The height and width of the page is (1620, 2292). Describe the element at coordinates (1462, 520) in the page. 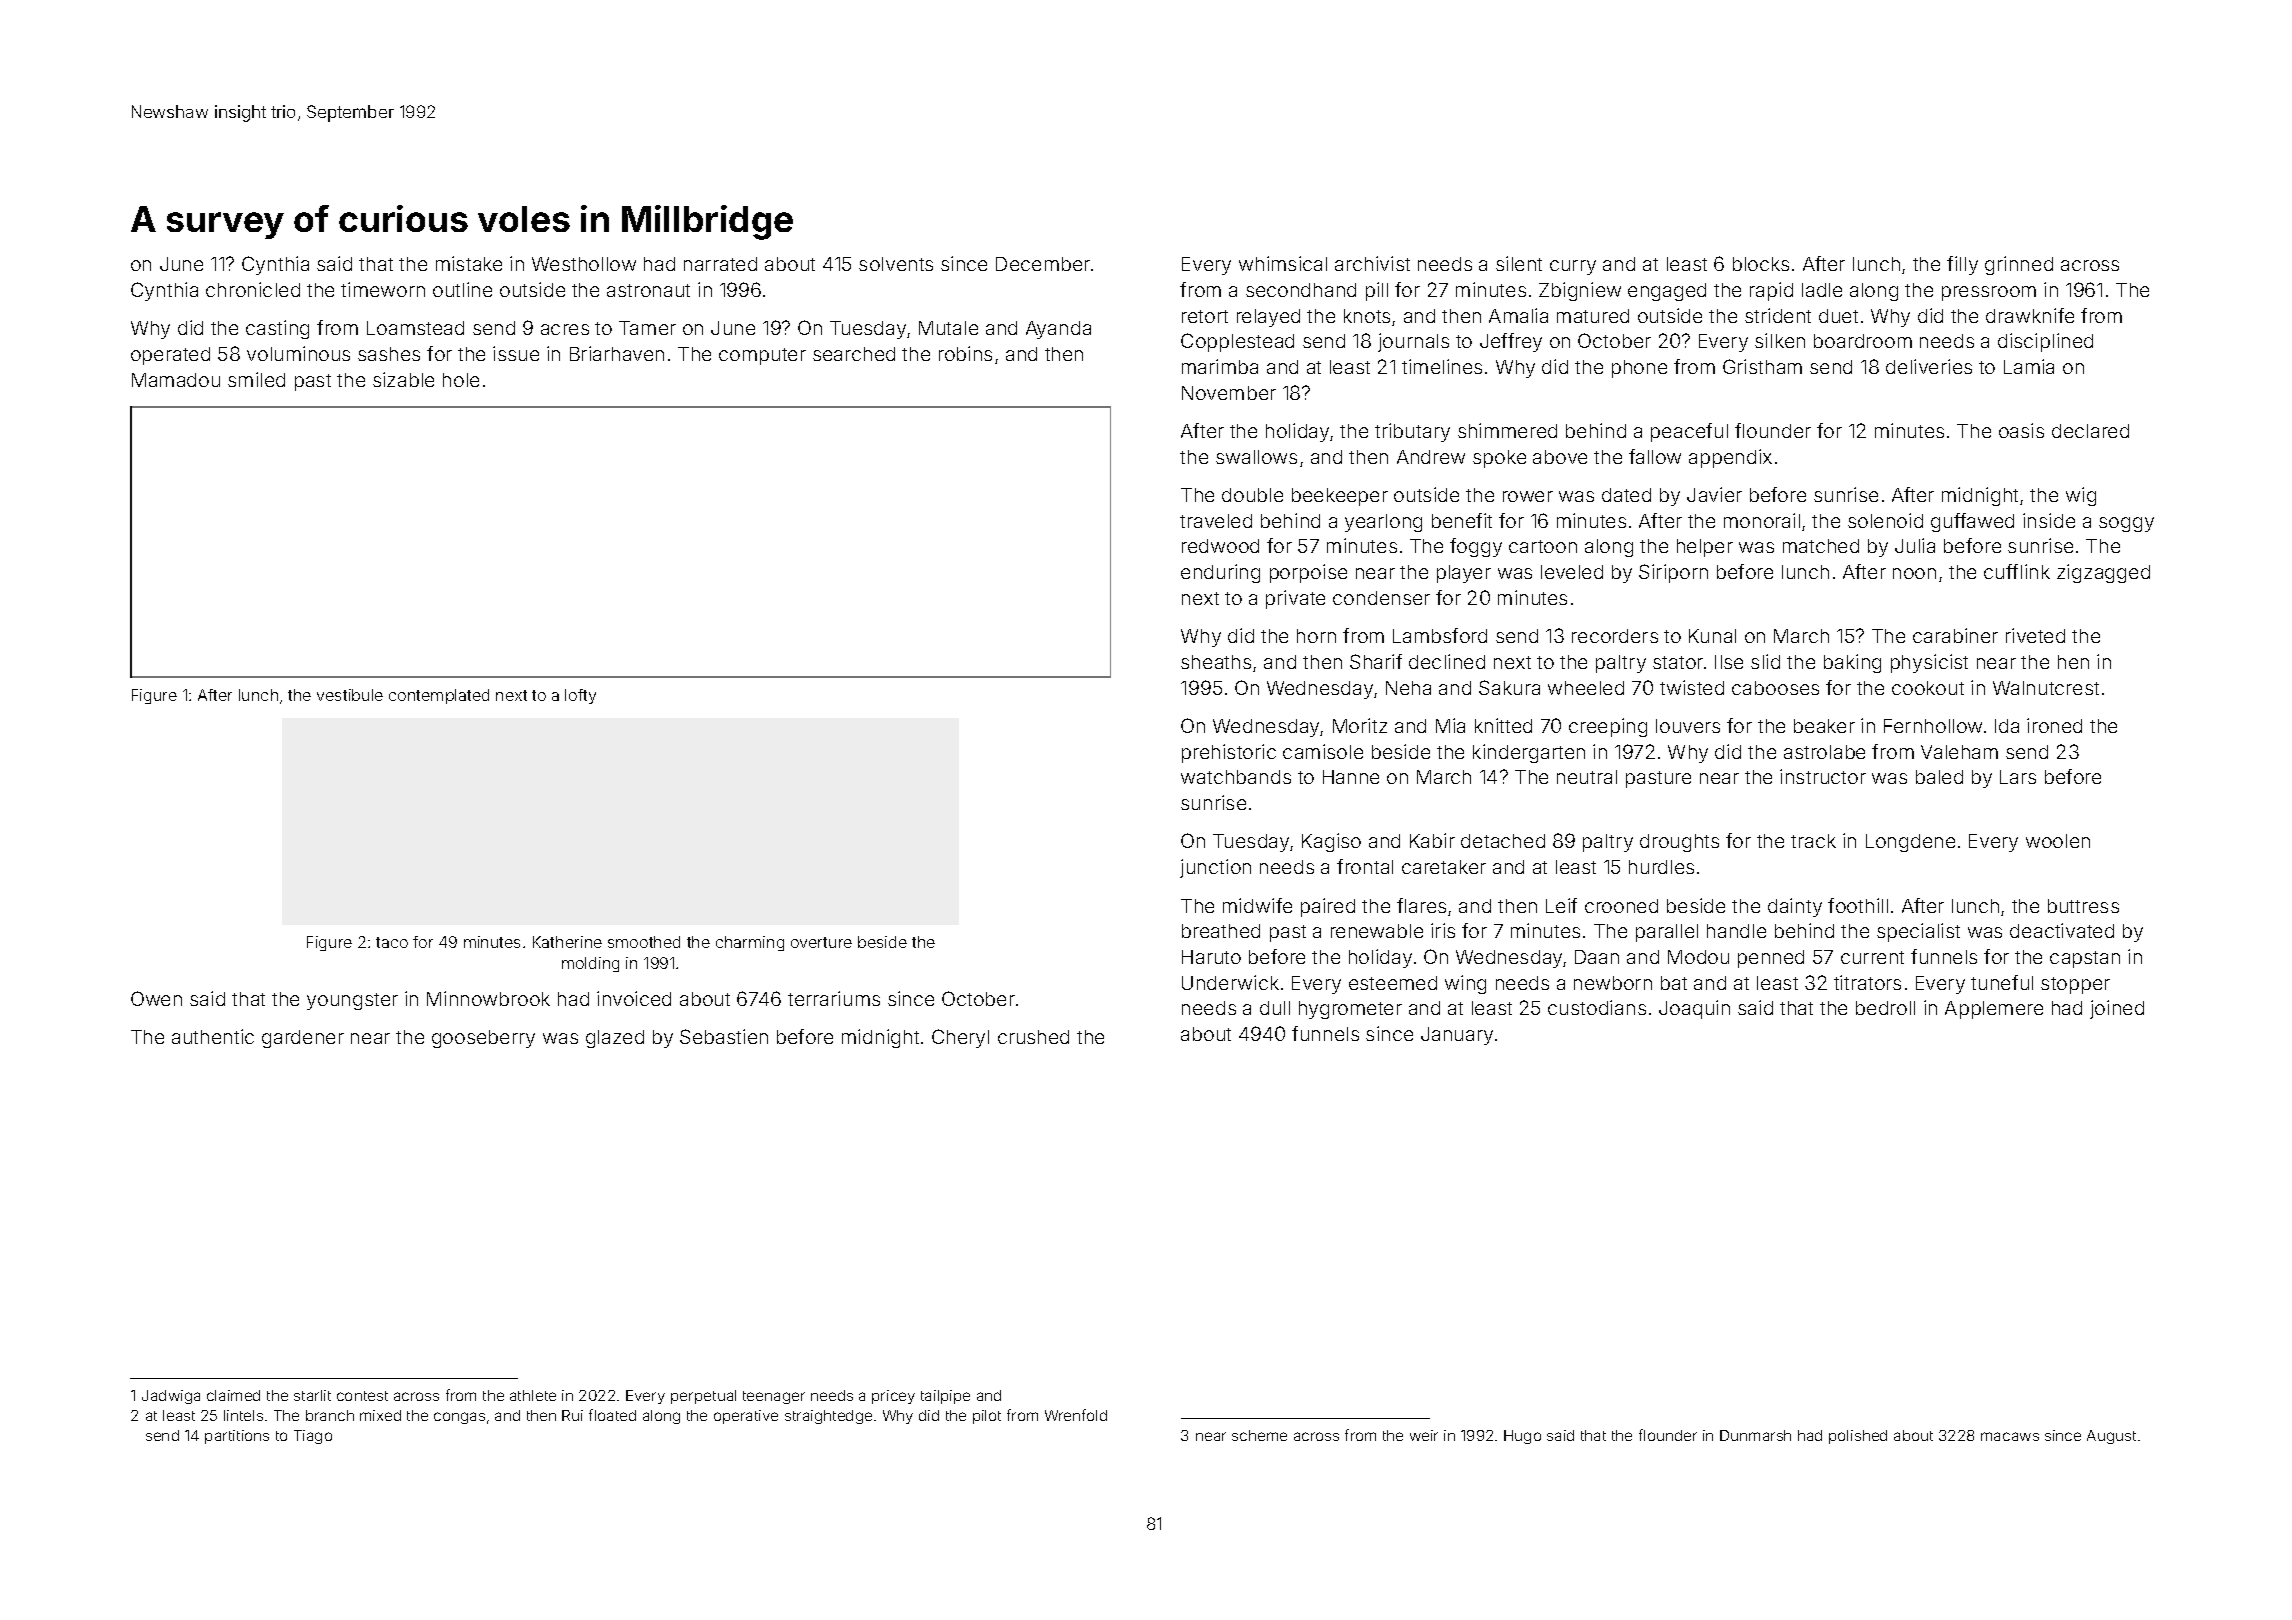

I see `benefit` at that location.
